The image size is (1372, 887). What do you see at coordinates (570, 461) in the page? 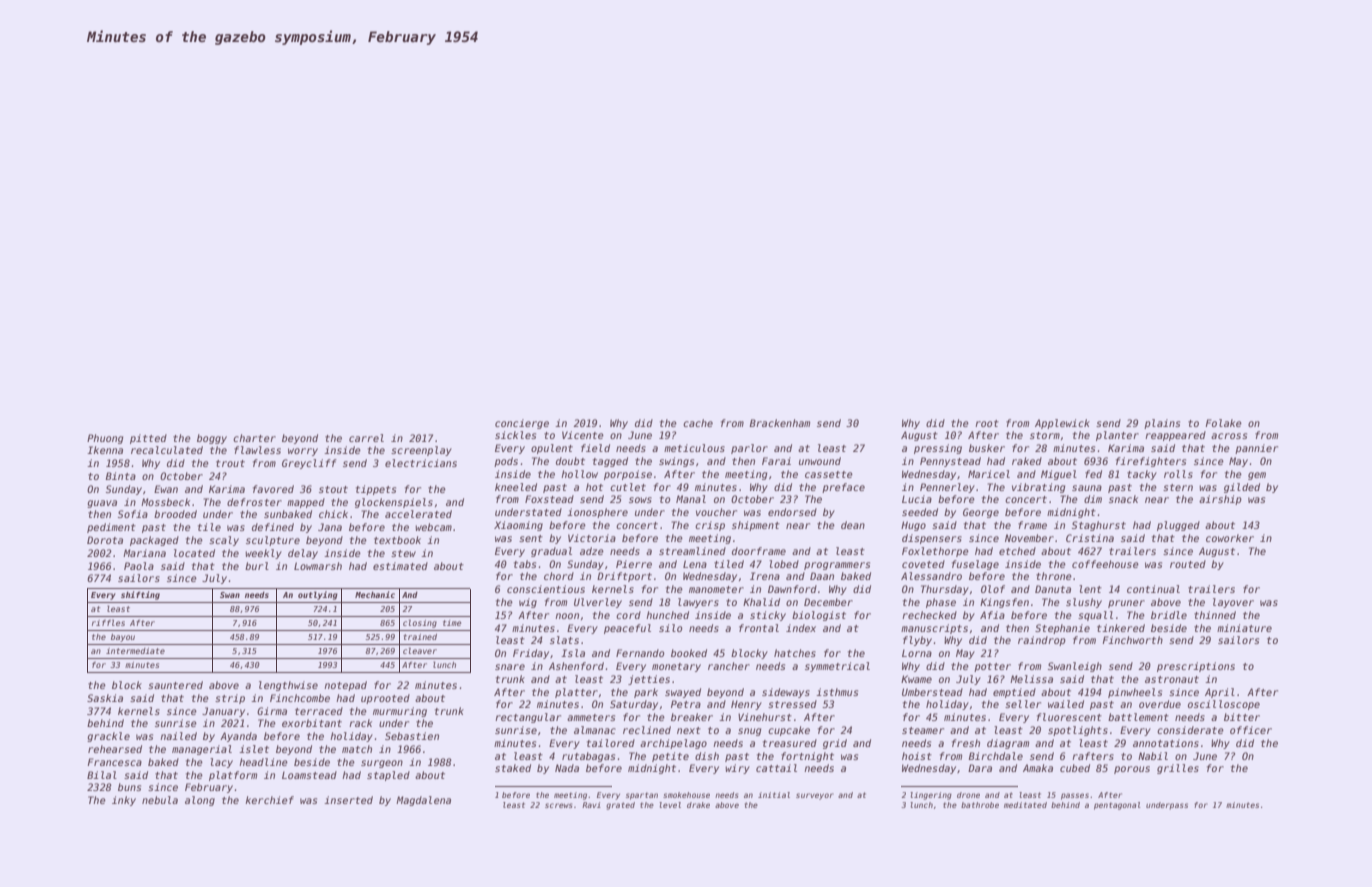
I see `doubt` at bounding box center [570, 461].
